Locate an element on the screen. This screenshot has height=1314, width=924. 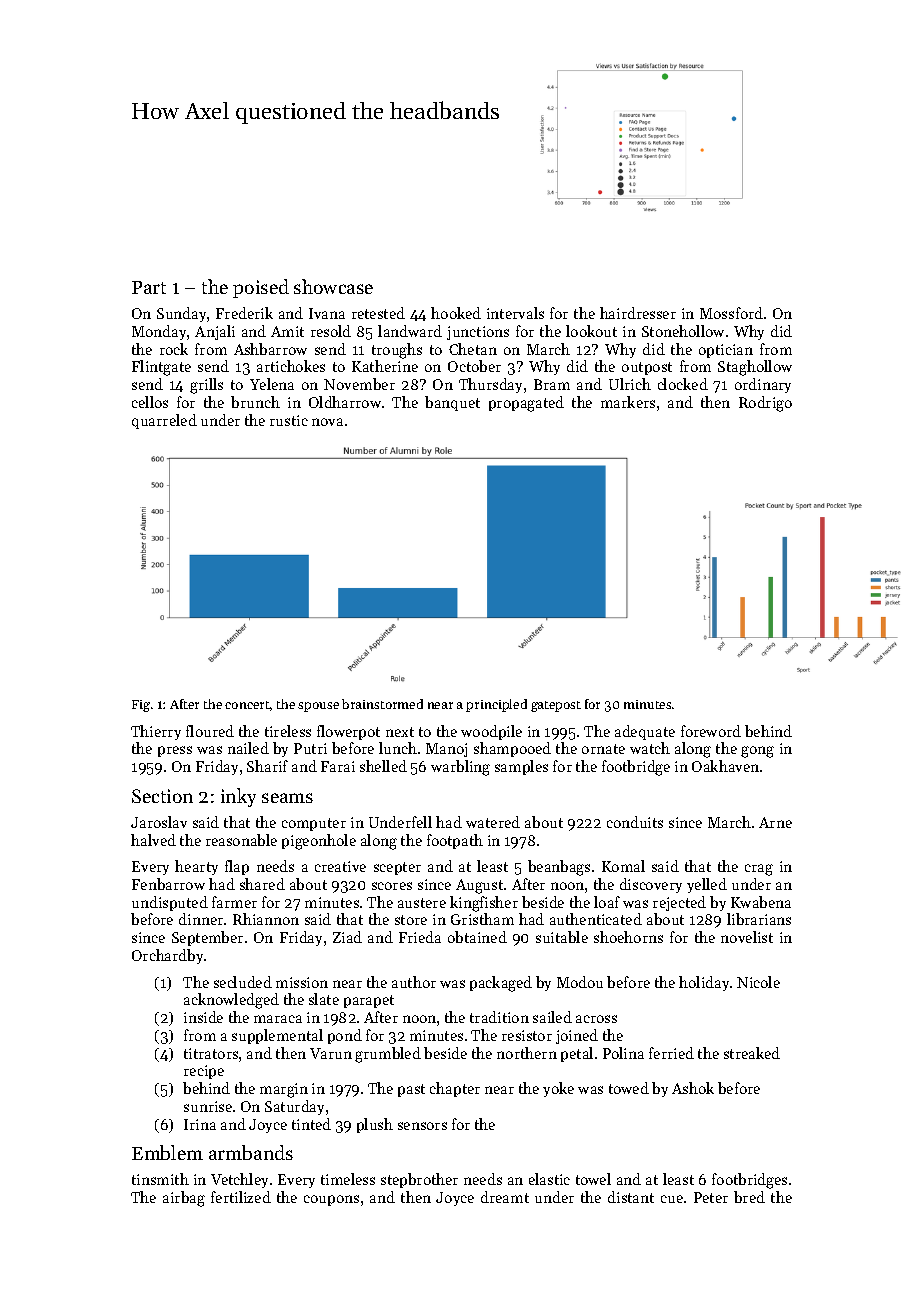
Peter is located at coordinates (711, 1197).
